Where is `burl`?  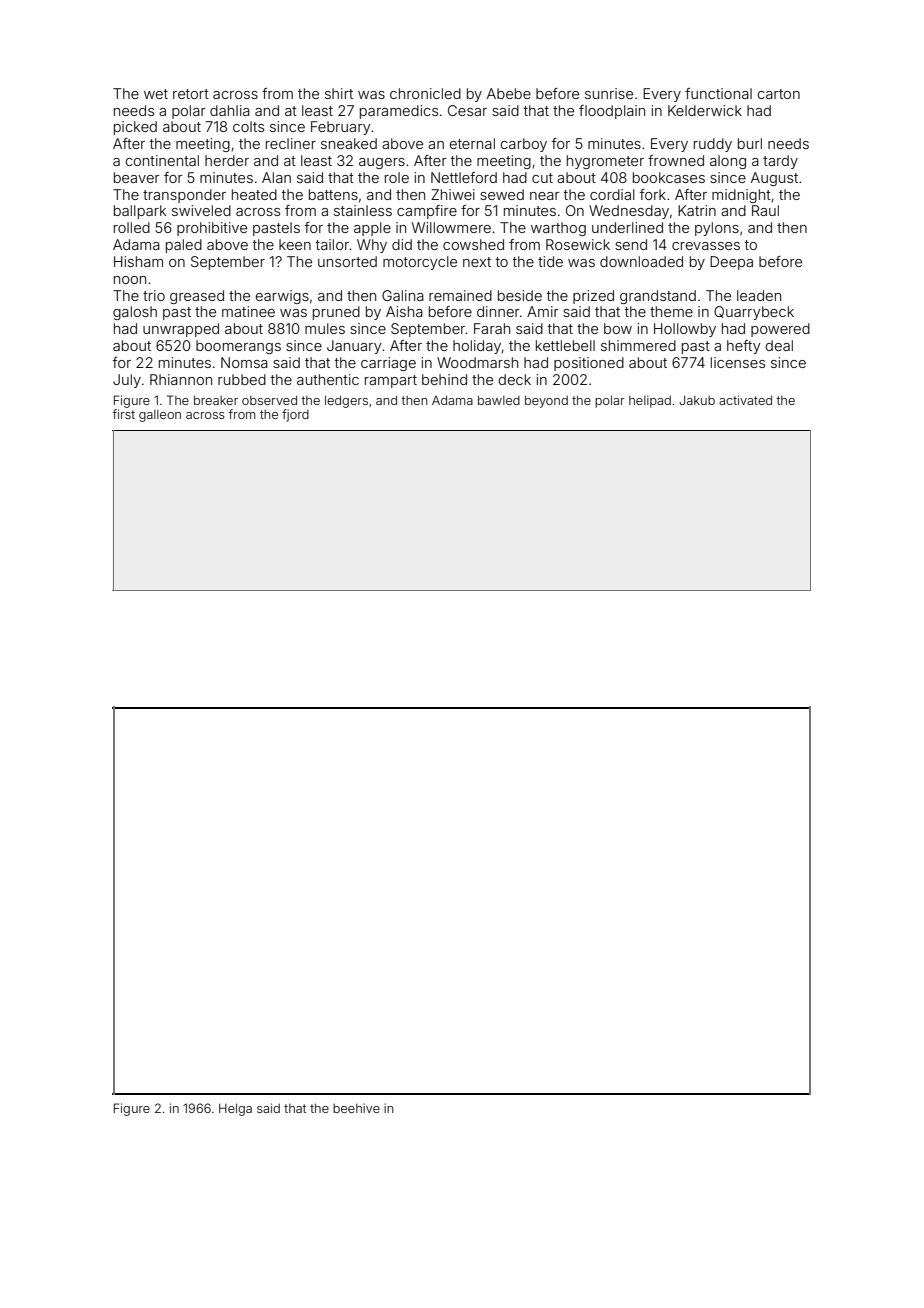
burl is located at coordinates (750, 143).
